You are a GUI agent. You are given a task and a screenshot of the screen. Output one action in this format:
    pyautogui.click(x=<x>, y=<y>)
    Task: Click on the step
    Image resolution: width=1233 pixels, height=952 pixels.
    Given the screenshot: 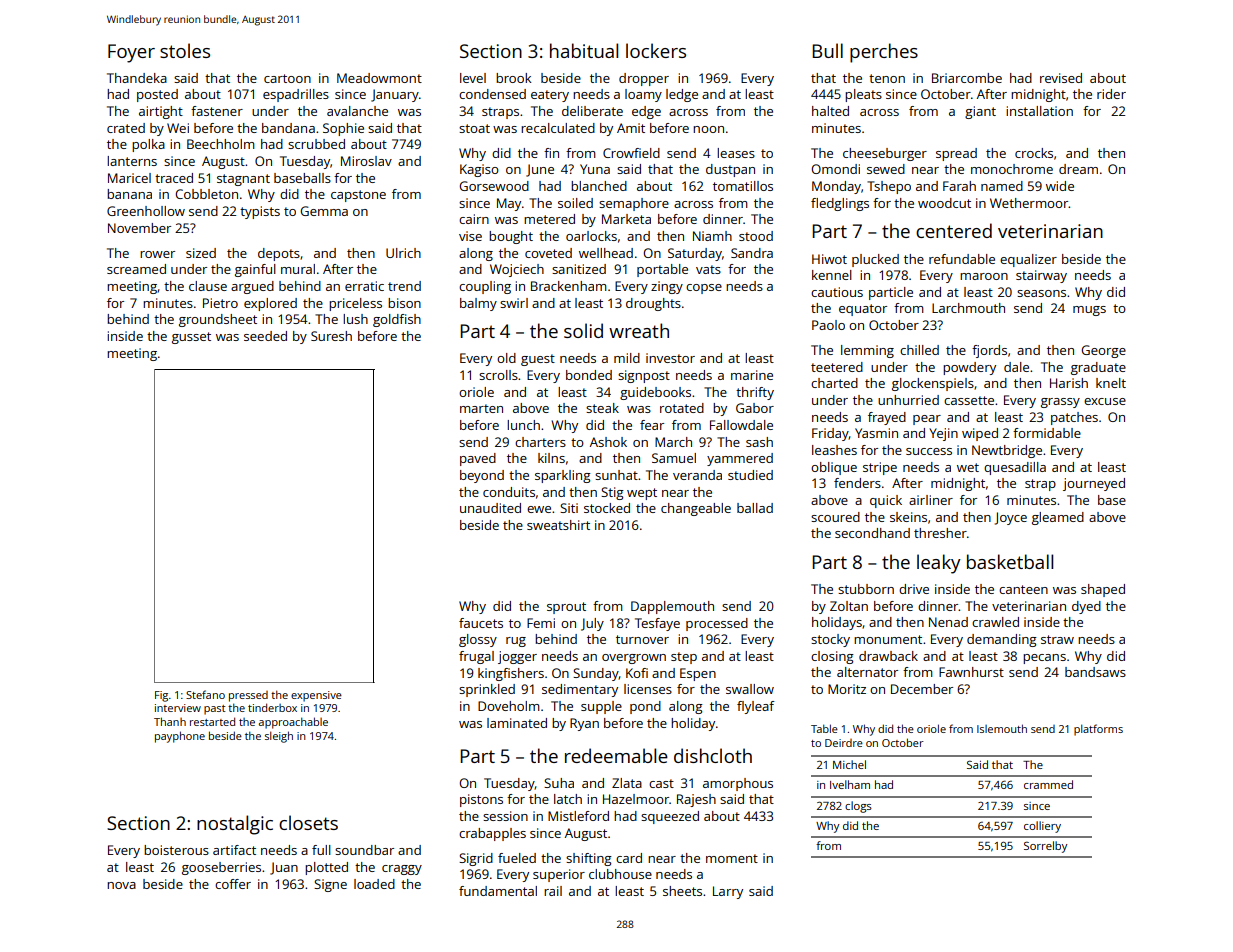 What is the action you would take?
    pyautogui.click(x=684, y=658)
